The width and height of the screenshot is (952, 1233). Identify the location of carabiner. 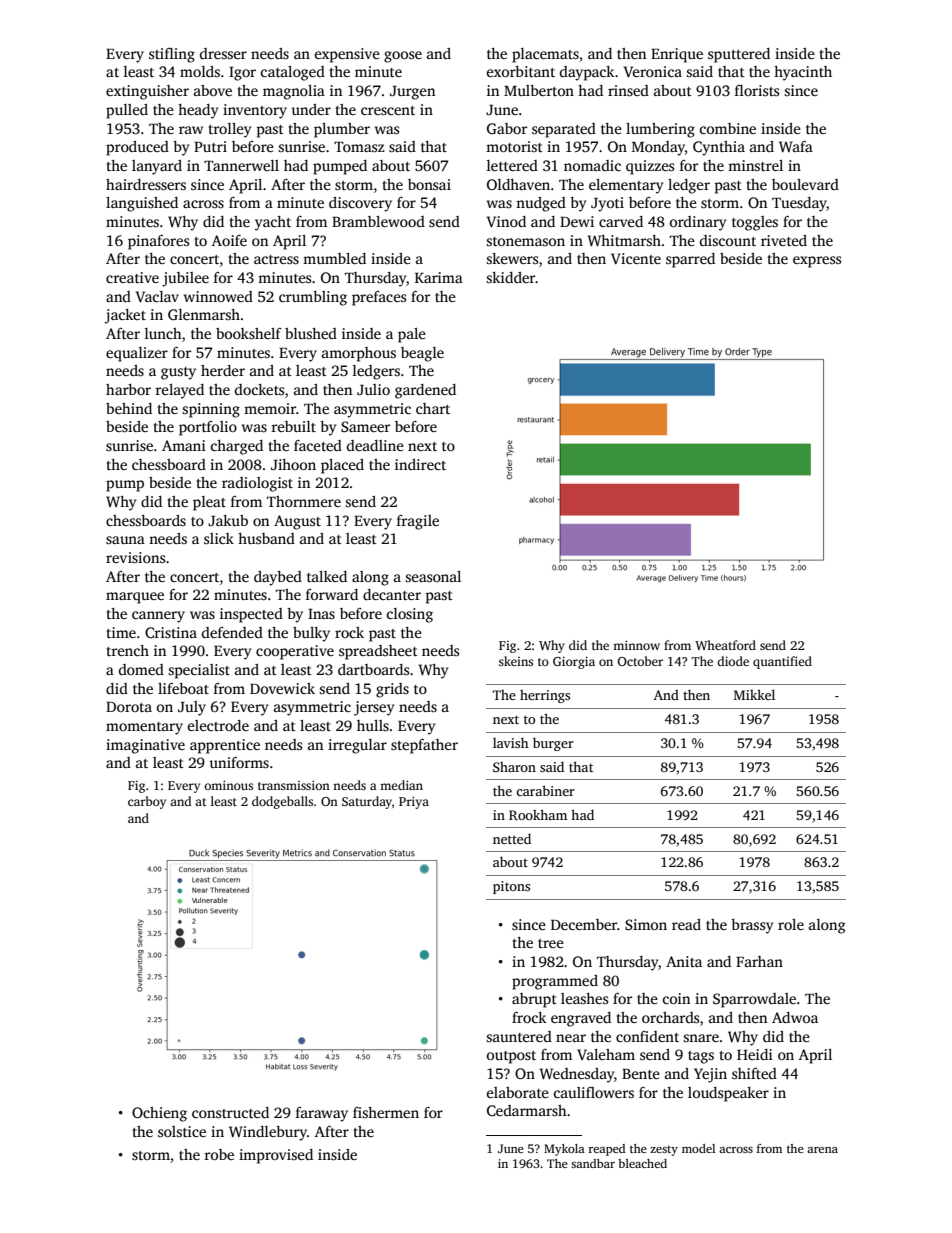
(545, 790).
